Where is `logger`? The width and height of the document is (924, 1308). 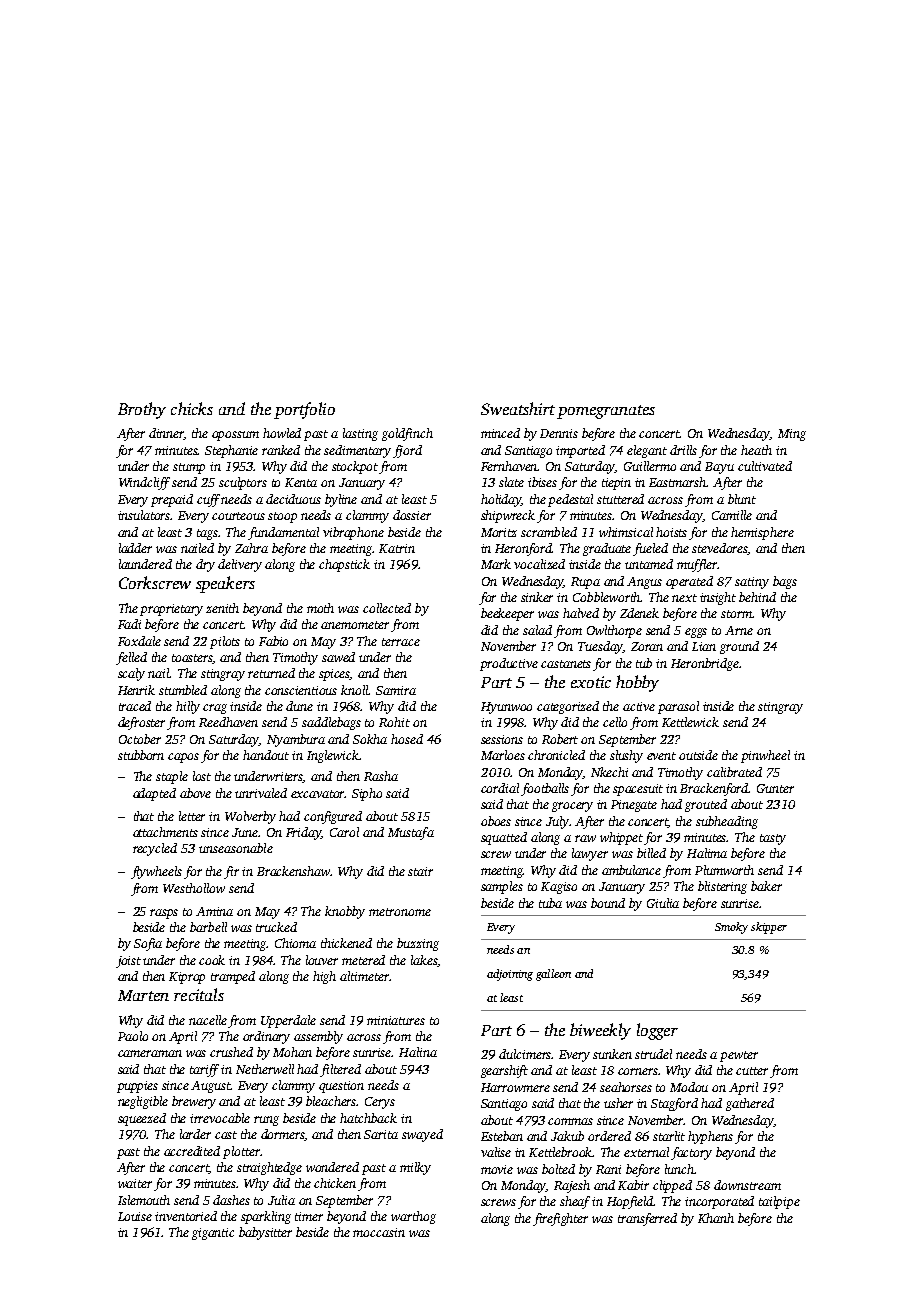 logger is located at coordinates (657, 1031).
